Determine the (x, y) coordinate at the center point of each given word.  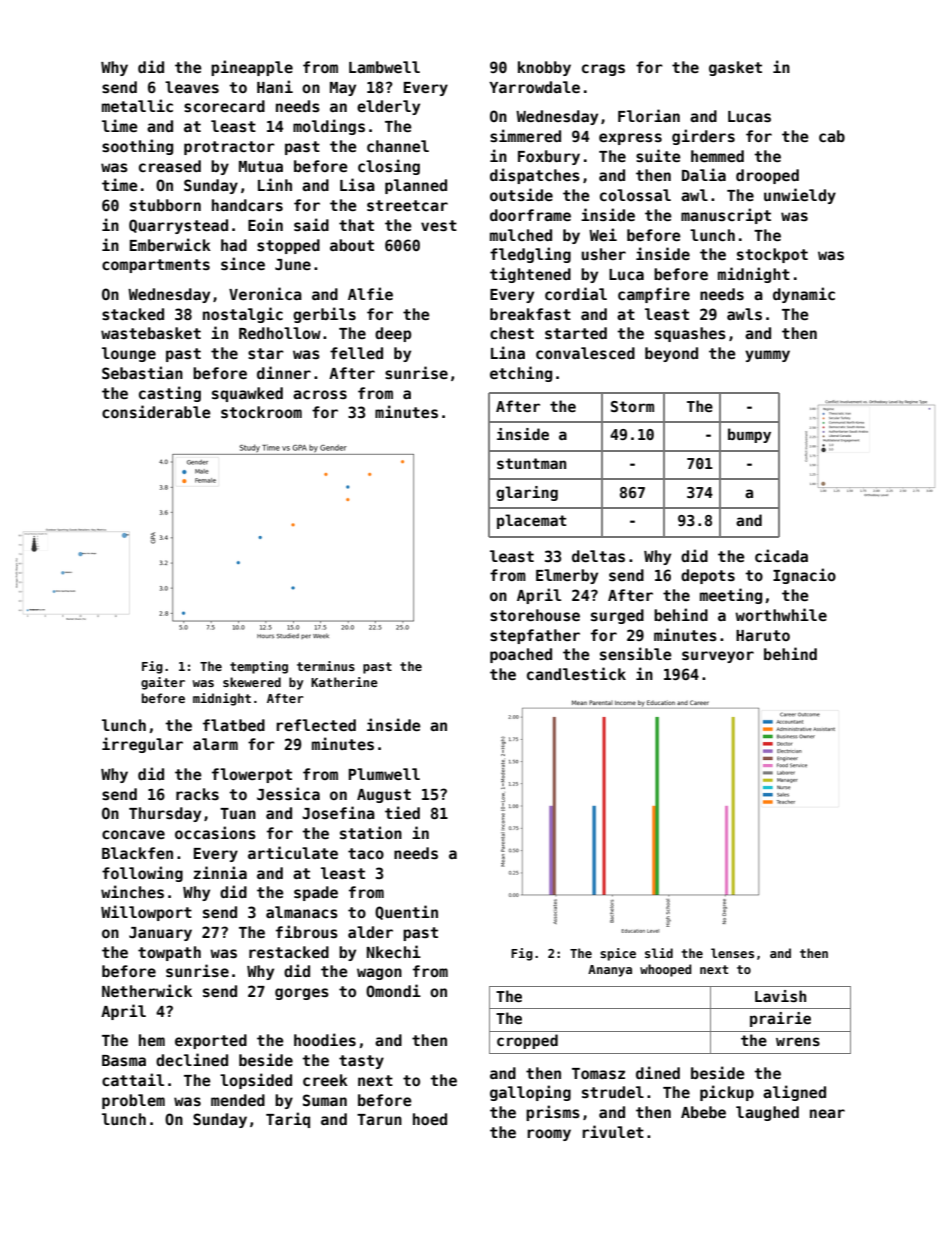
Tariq (288, 1120)
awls (744, 314)
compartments (156, 266)
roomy (549, 1135)
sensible (636, 653)
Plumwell (384, 774)
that (356, 225)
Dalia (704, 174)
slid (659, 953)
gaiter (163, 683)
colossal (635, 195)
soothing (137, 147)
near (827, 1113)
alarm (215, 744)
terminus (326, 666)
